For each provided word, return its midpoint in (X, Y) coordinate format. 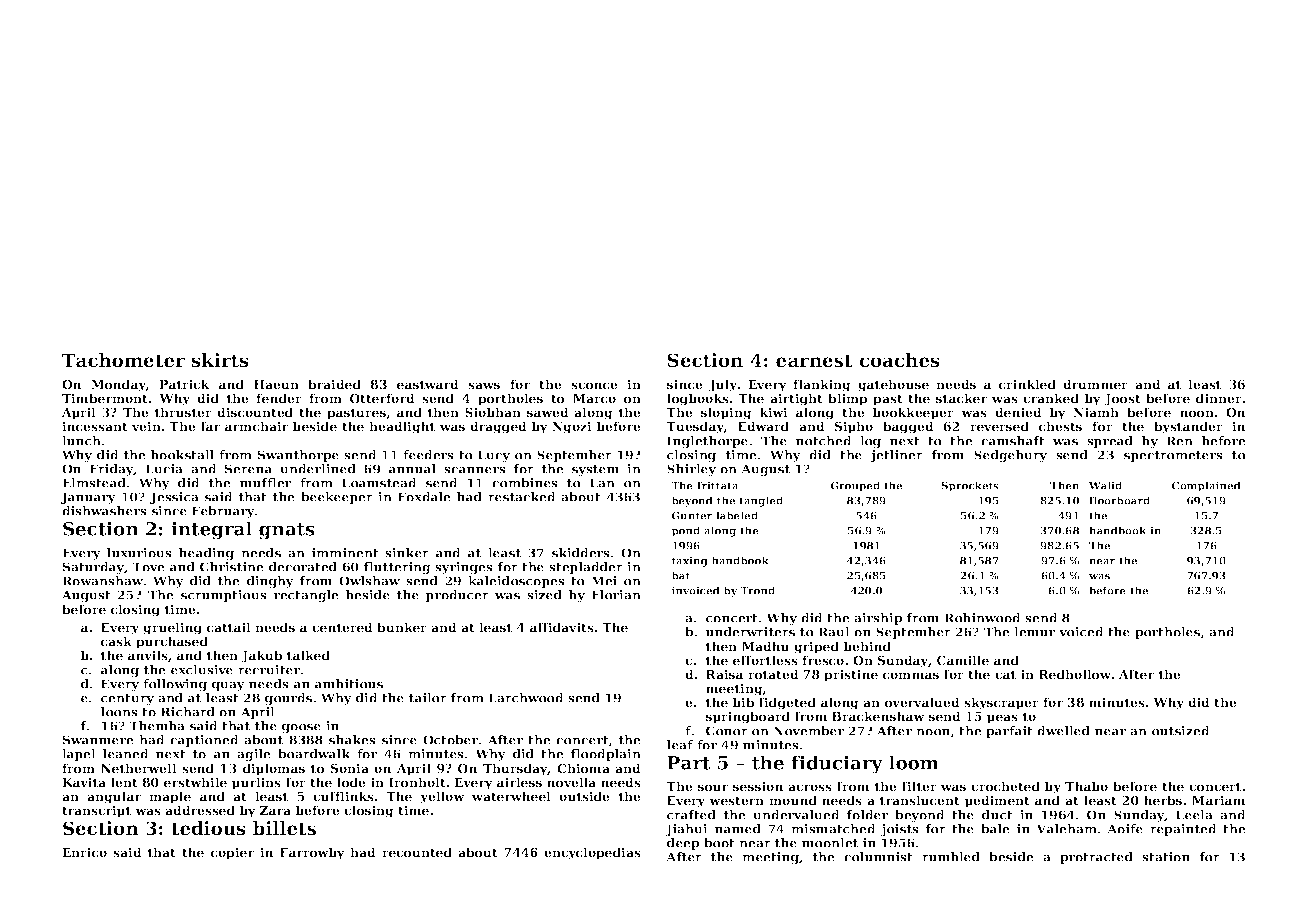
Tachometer (123, 360)
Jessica (174, 498)
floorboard (1119, 500)
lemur (1034, 632)
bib (743, 702)
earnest (814, 361)
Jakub (261, 656)
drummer (1095, 384)
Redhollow (1075, 674)
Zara (275, 810)
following (175, 685)
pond (685, 531)
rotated (773, 674)
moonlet (830, 843)
